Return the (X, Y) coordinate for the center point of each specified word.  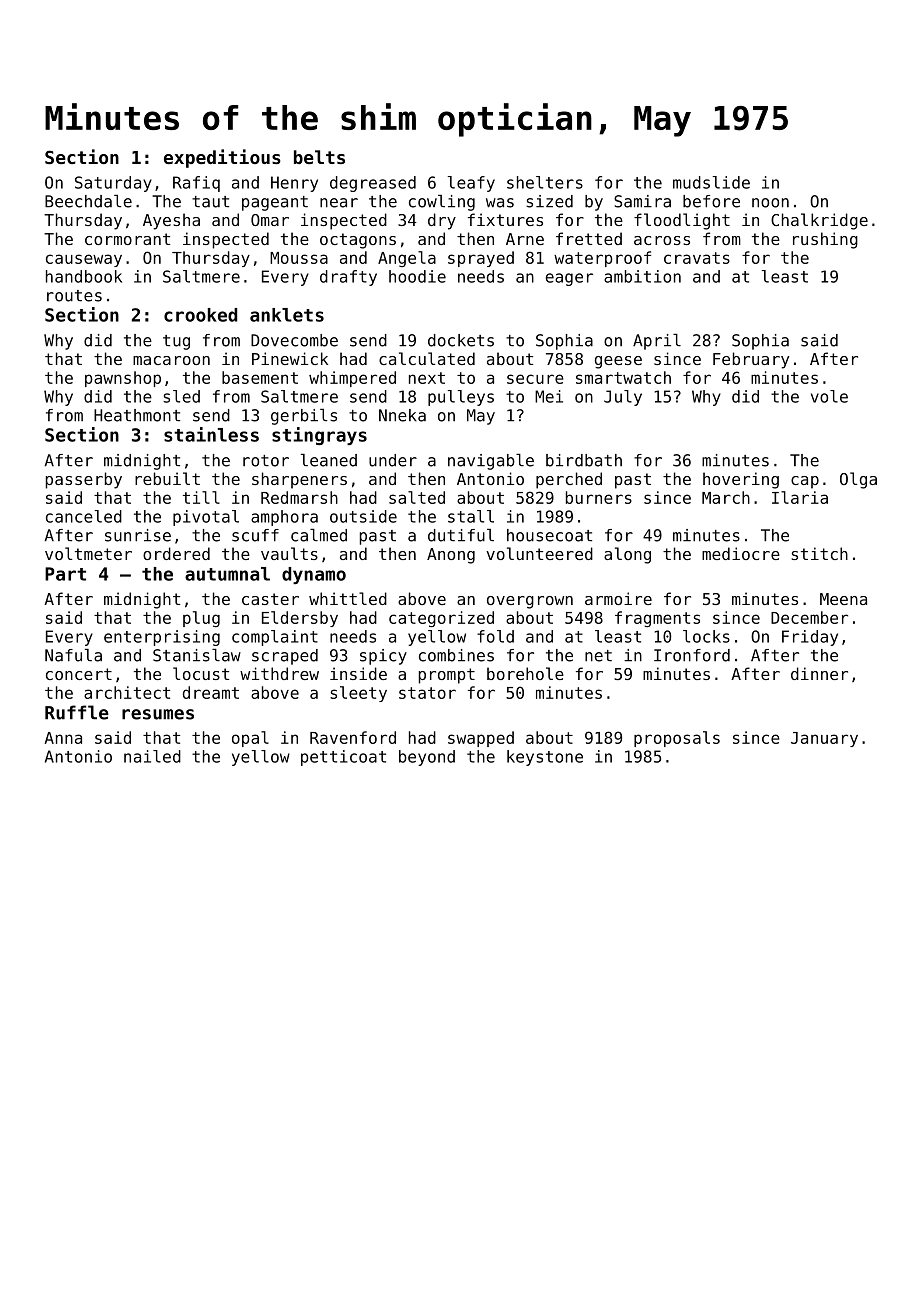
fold (495, 636)
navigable (491, 462)
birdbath (584, 460)
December (809, 617)
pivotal (206, 518)
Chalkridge (819, 221)
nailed (152, 756)
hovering (741, 480)
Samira (642, 201)
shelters (545, 182)
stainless (211, 434)
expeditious (222, 158)
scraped (285, 657)
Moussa (299, 258)
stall (471, 516)
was (500, 203)
